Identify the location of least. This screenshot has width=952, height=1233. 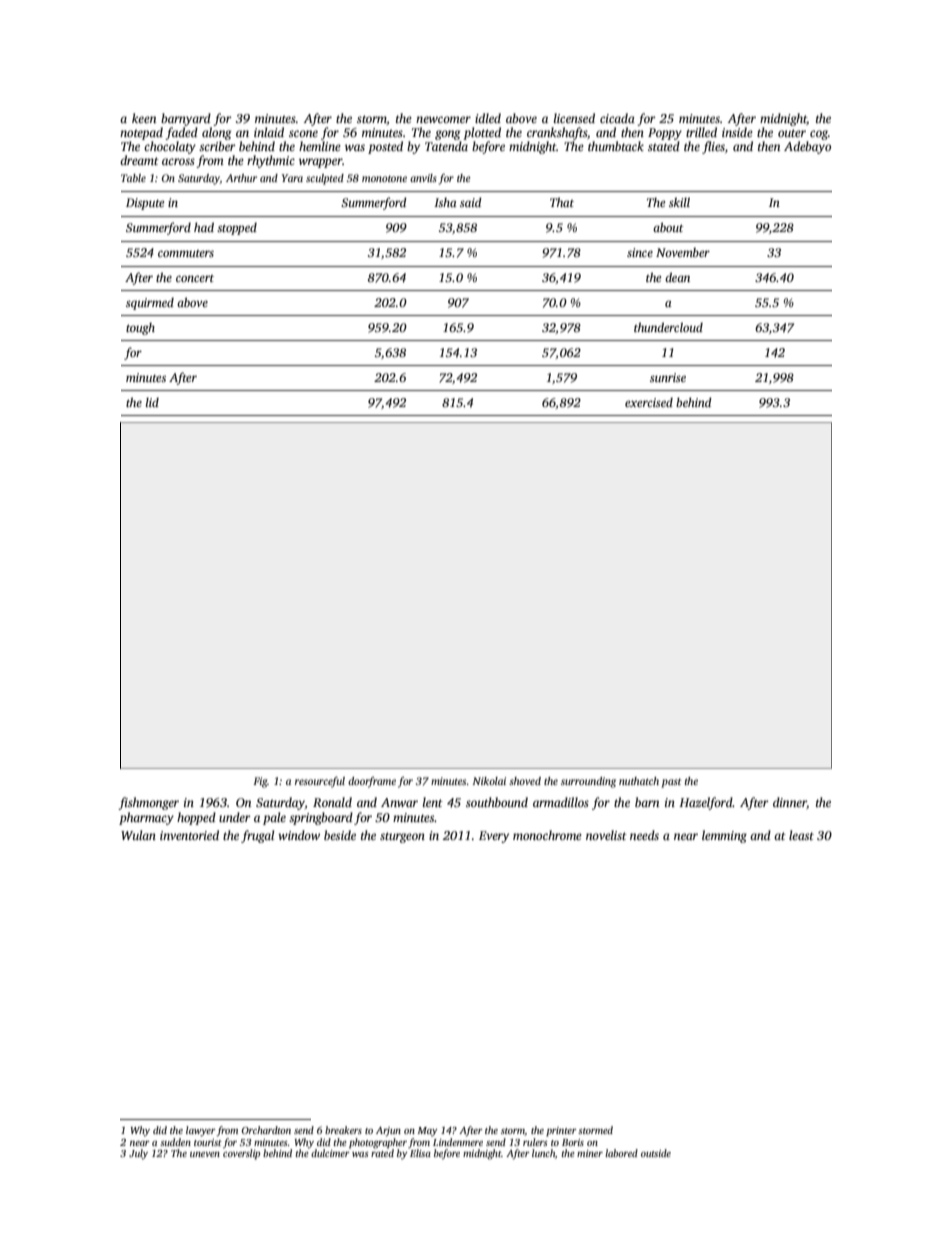
(801, 835).
